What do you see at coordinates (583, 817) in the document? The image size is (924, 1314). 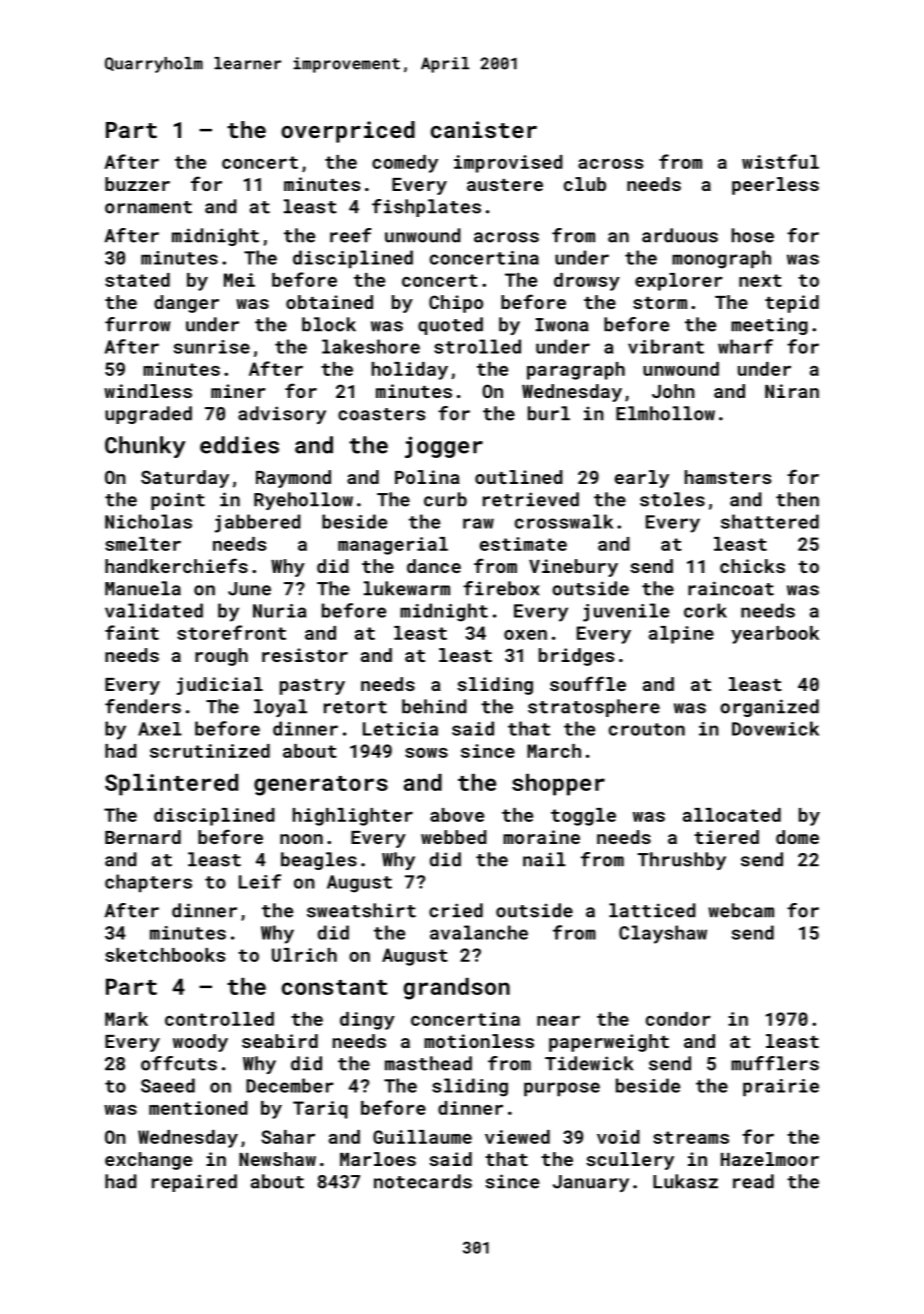 I see `toggle` at bounding box center [583, 817].
